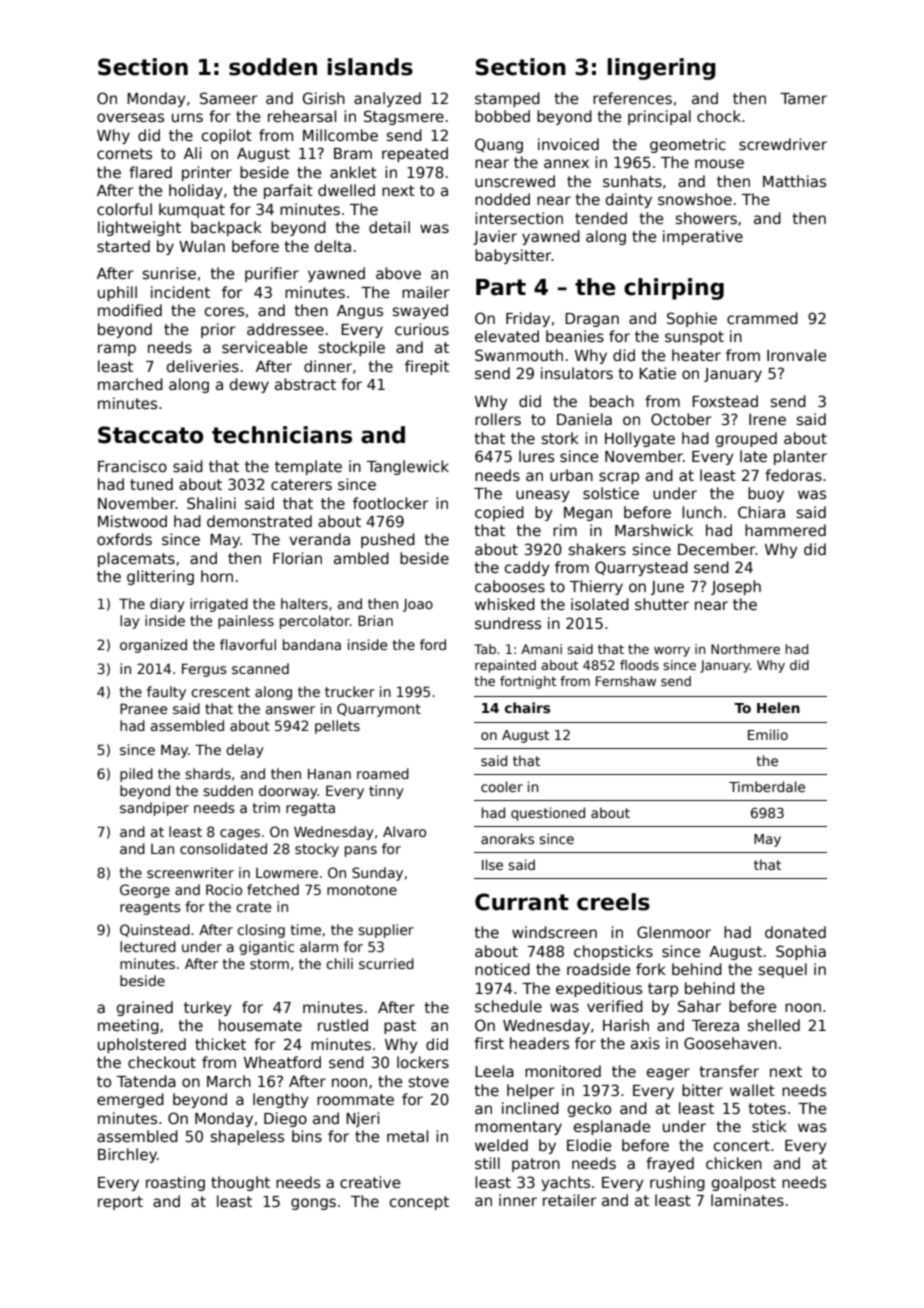  What do you see at coordinates (260, 668) in the screenshot?
I see `scanned` at bounding box center [260, 668].
